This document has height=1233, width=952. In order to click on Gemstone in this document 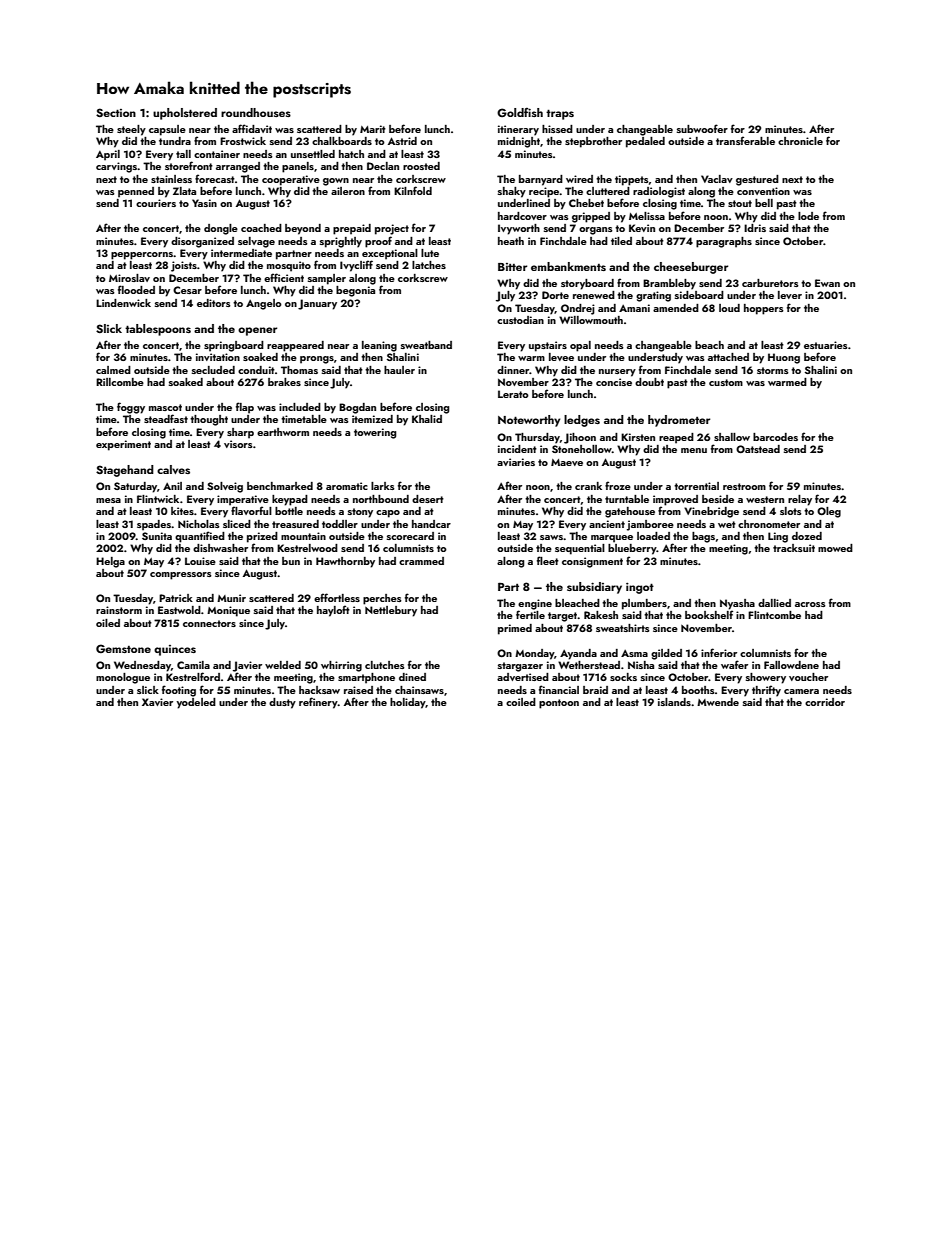, I will do `click(123, 648)`.
